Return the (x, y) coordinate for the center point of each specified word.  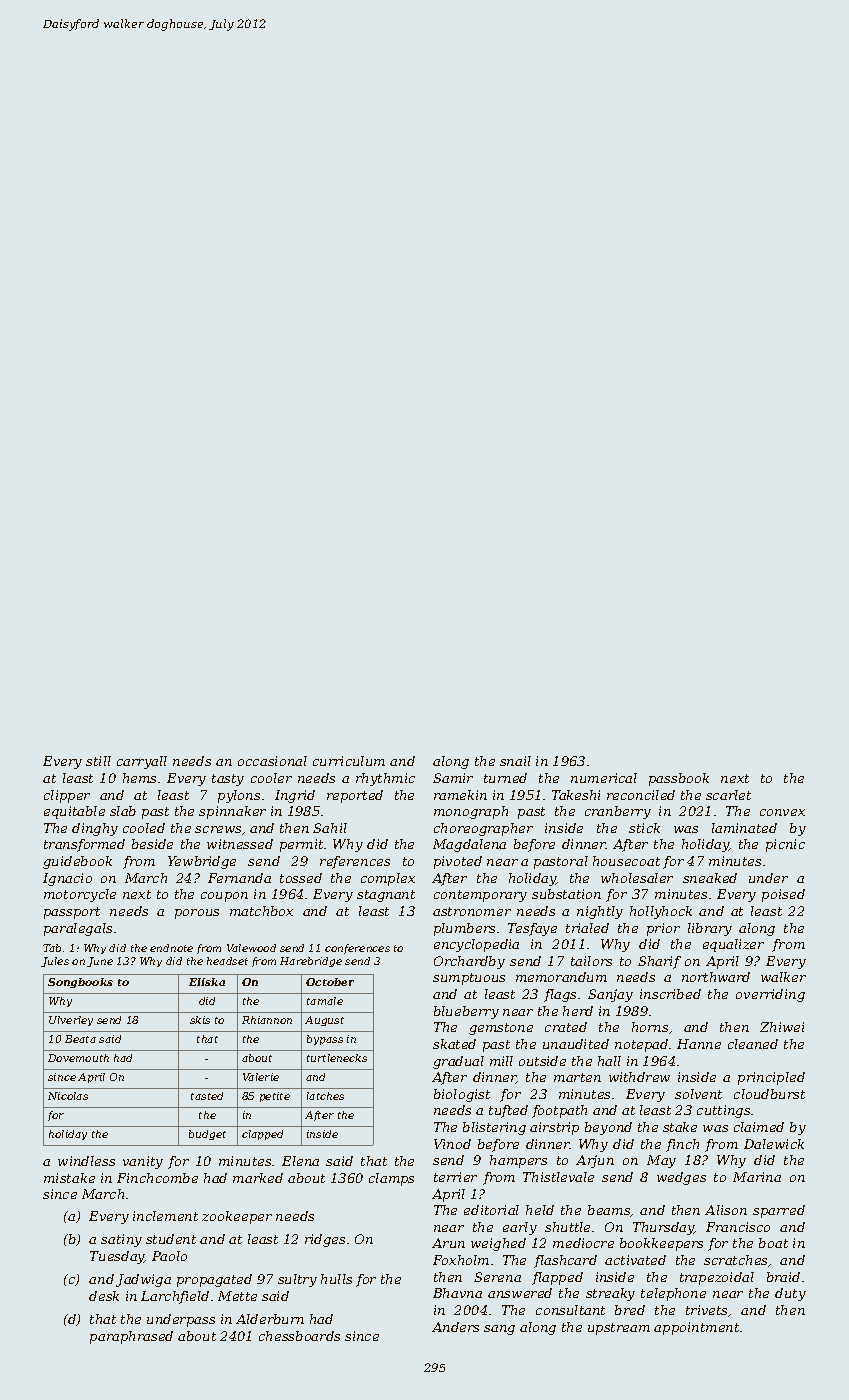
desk (104, 1296)
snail (515, 761)
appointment (696, 1328)
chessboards (299, 1336)
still (98, 761)
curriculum (349, 761)
